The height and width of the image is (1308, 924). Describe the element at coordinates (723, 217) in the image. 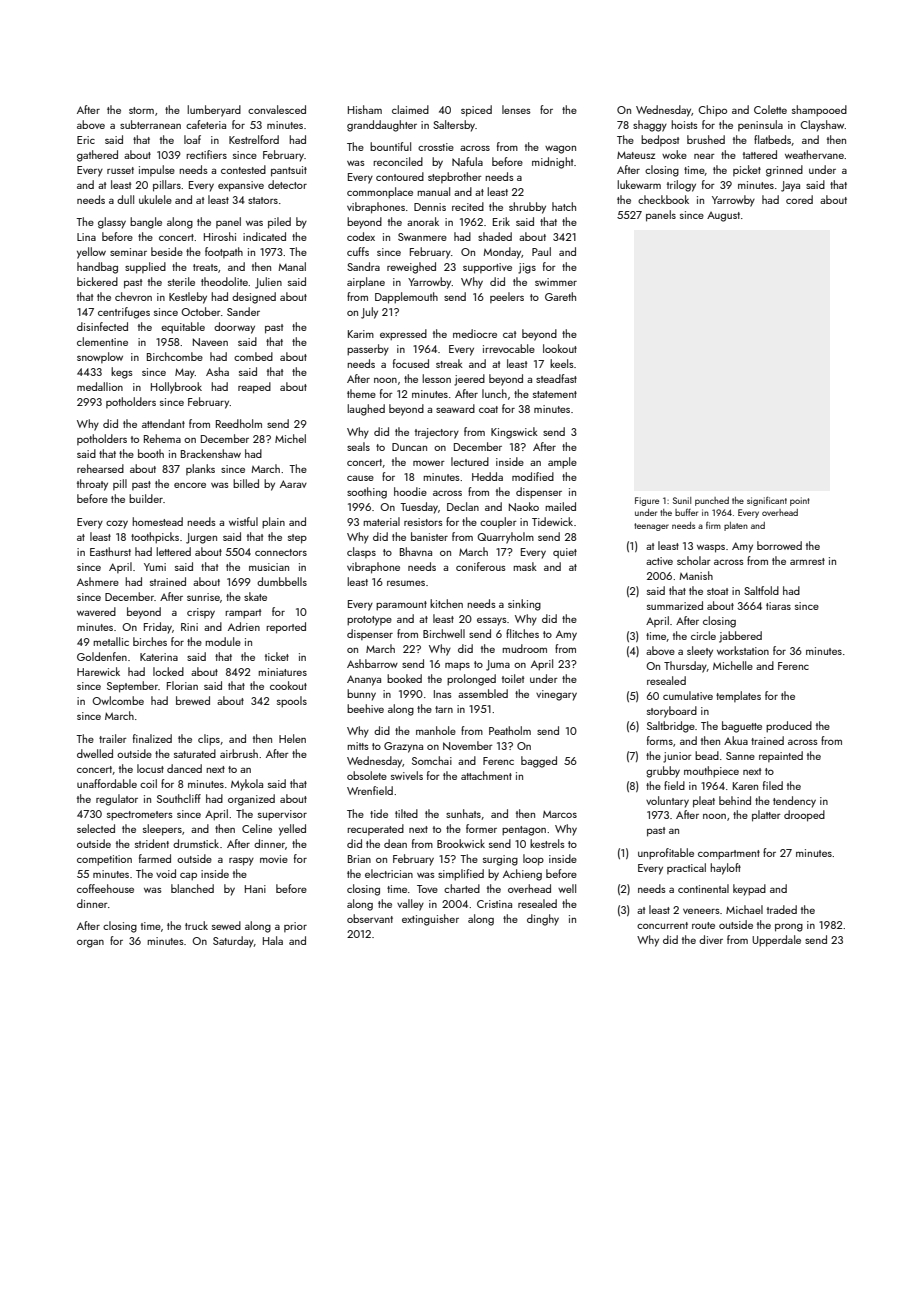

I see `August` at that location.
